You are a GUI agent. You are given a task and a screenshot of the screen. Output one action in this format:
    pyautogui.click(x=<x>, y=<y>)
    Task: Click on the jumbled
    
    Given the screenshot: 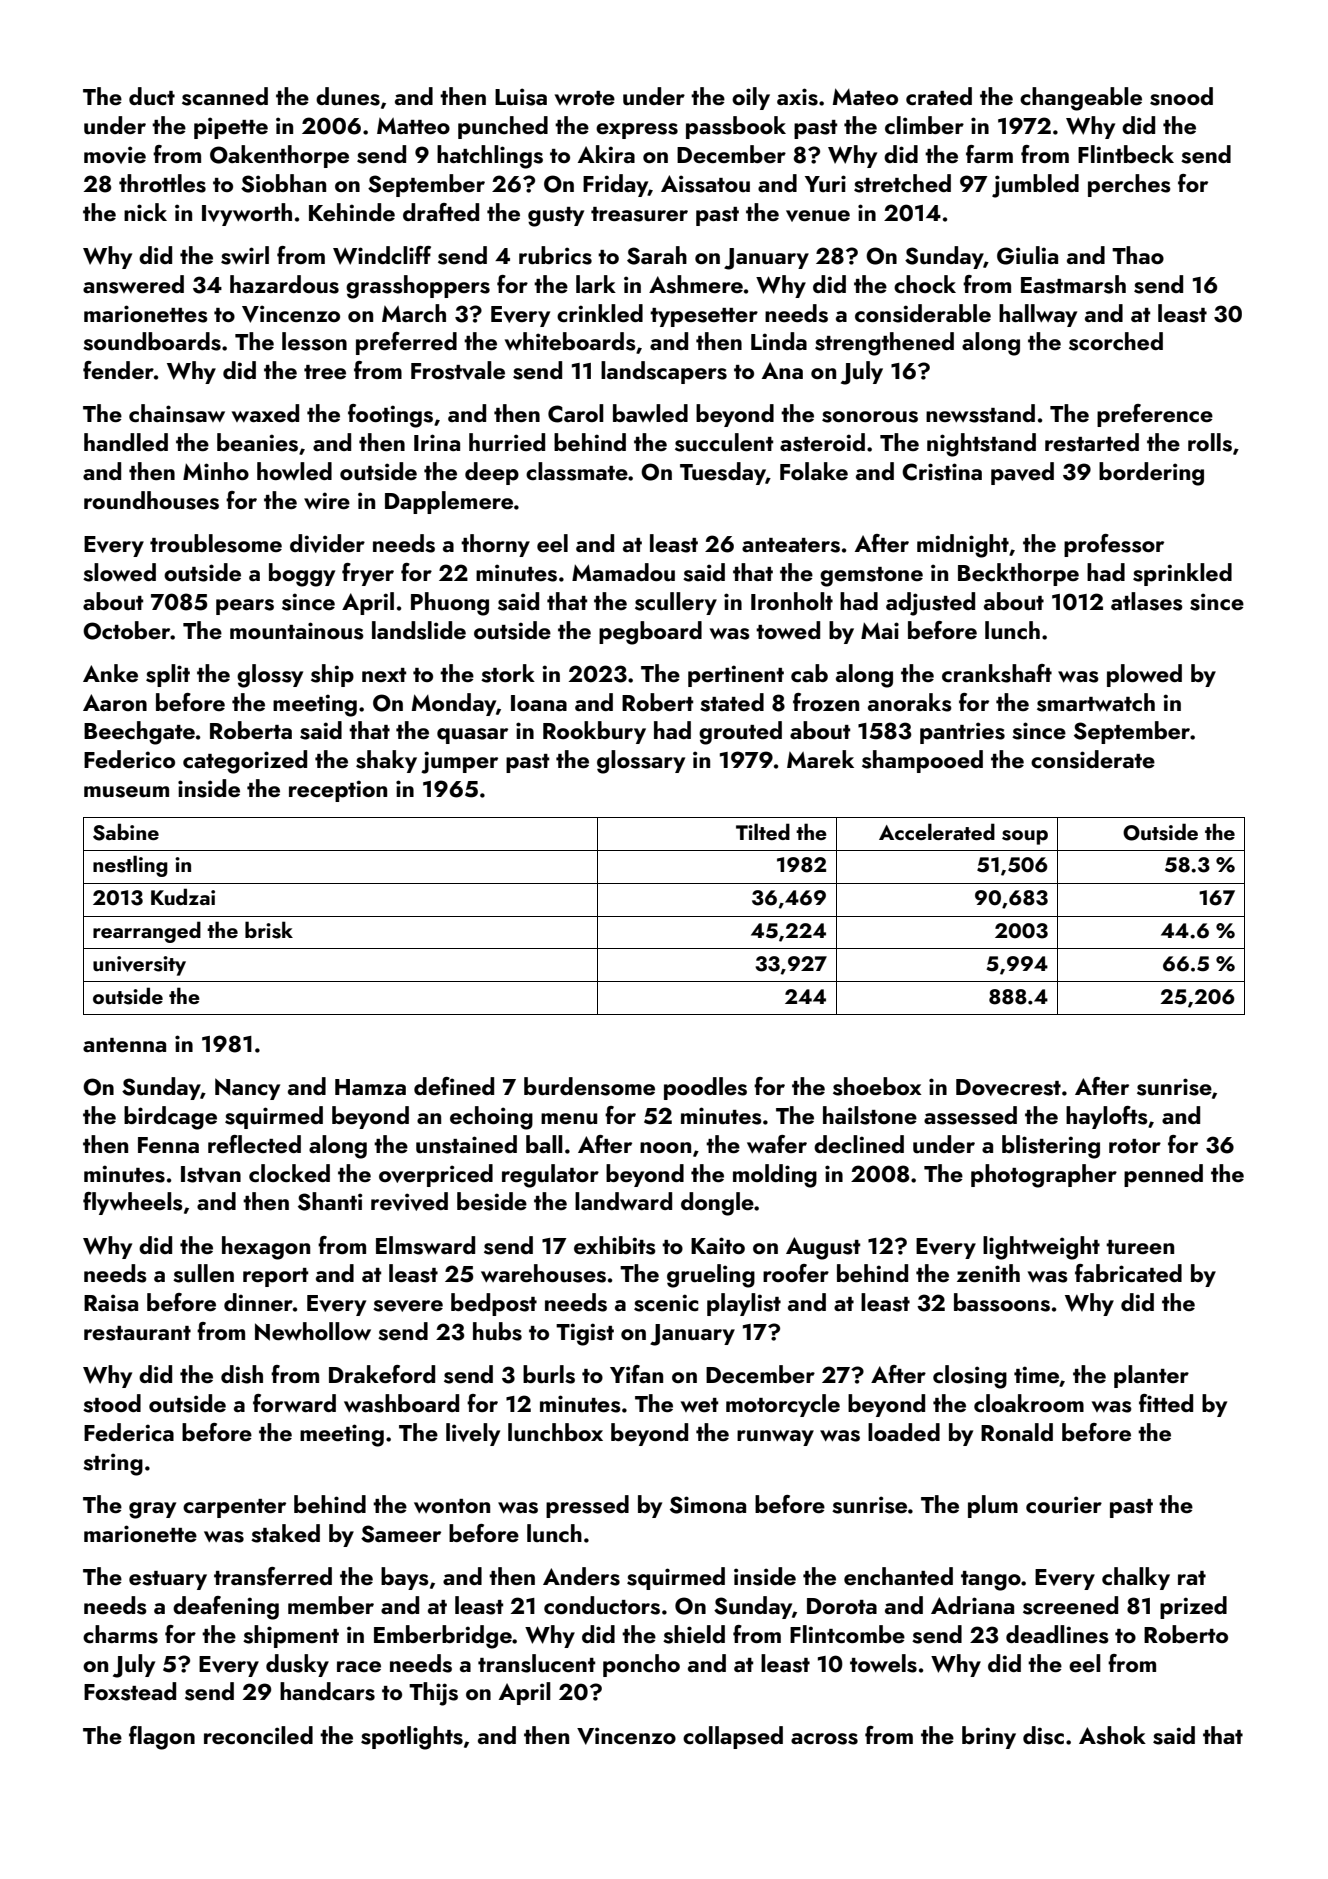 What is the action you would take?
    pyautogui.click(x=1035, y=186)
